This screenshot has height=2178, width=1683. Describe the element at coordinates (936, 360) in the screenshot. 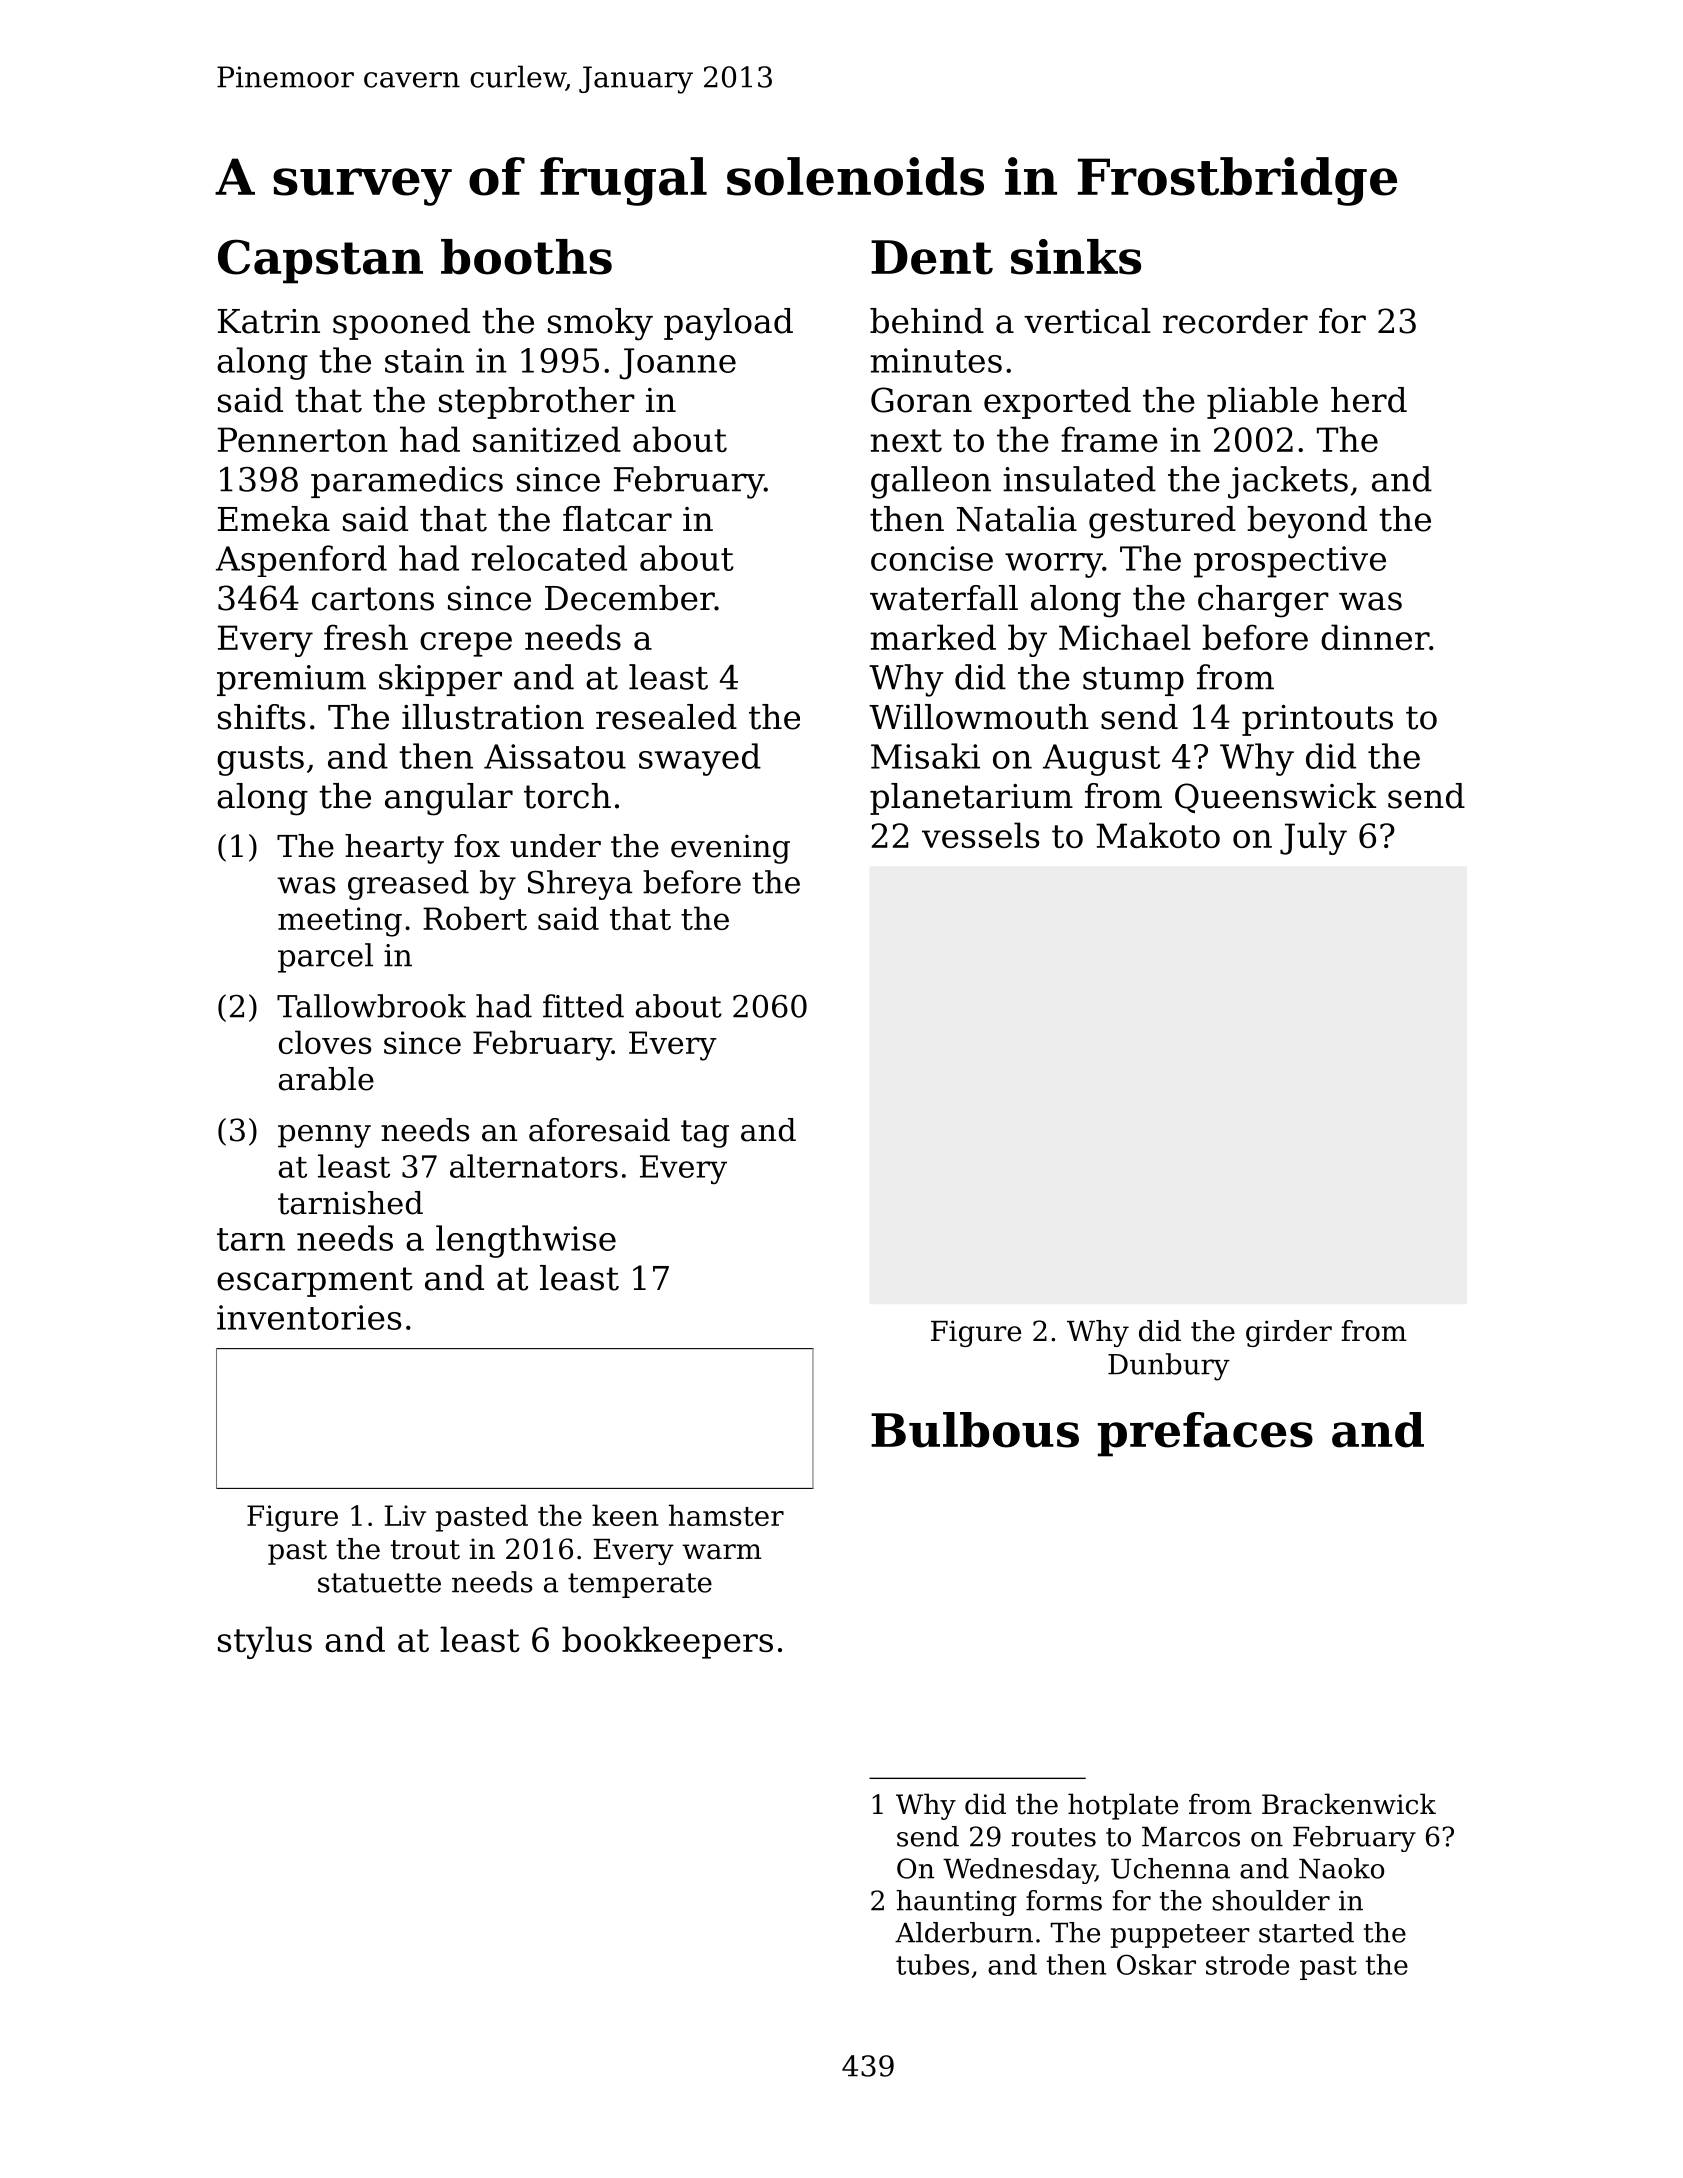

I see `minutes` at that location.
